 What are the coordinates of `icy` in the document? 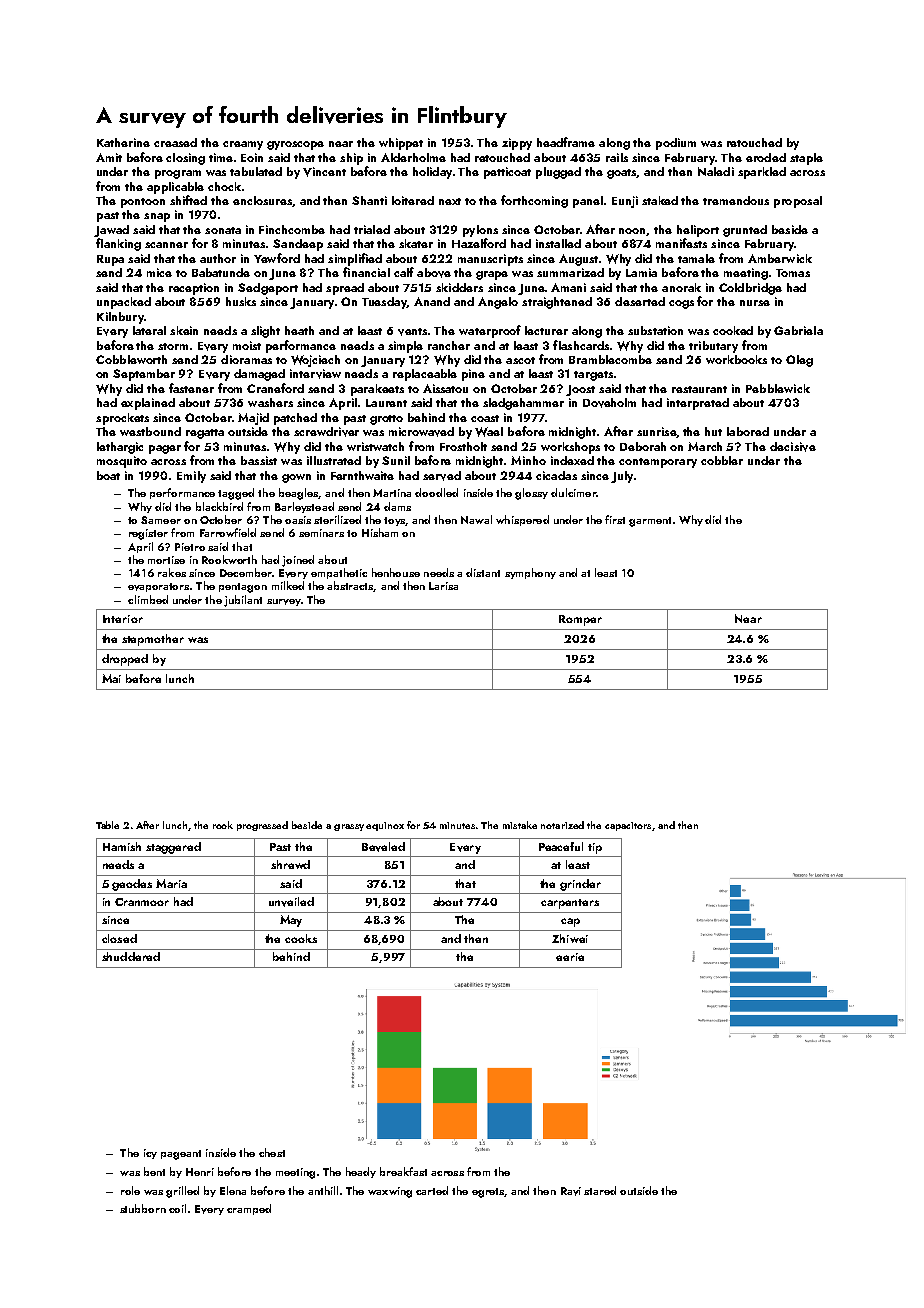 It's located at (150, 1154).
